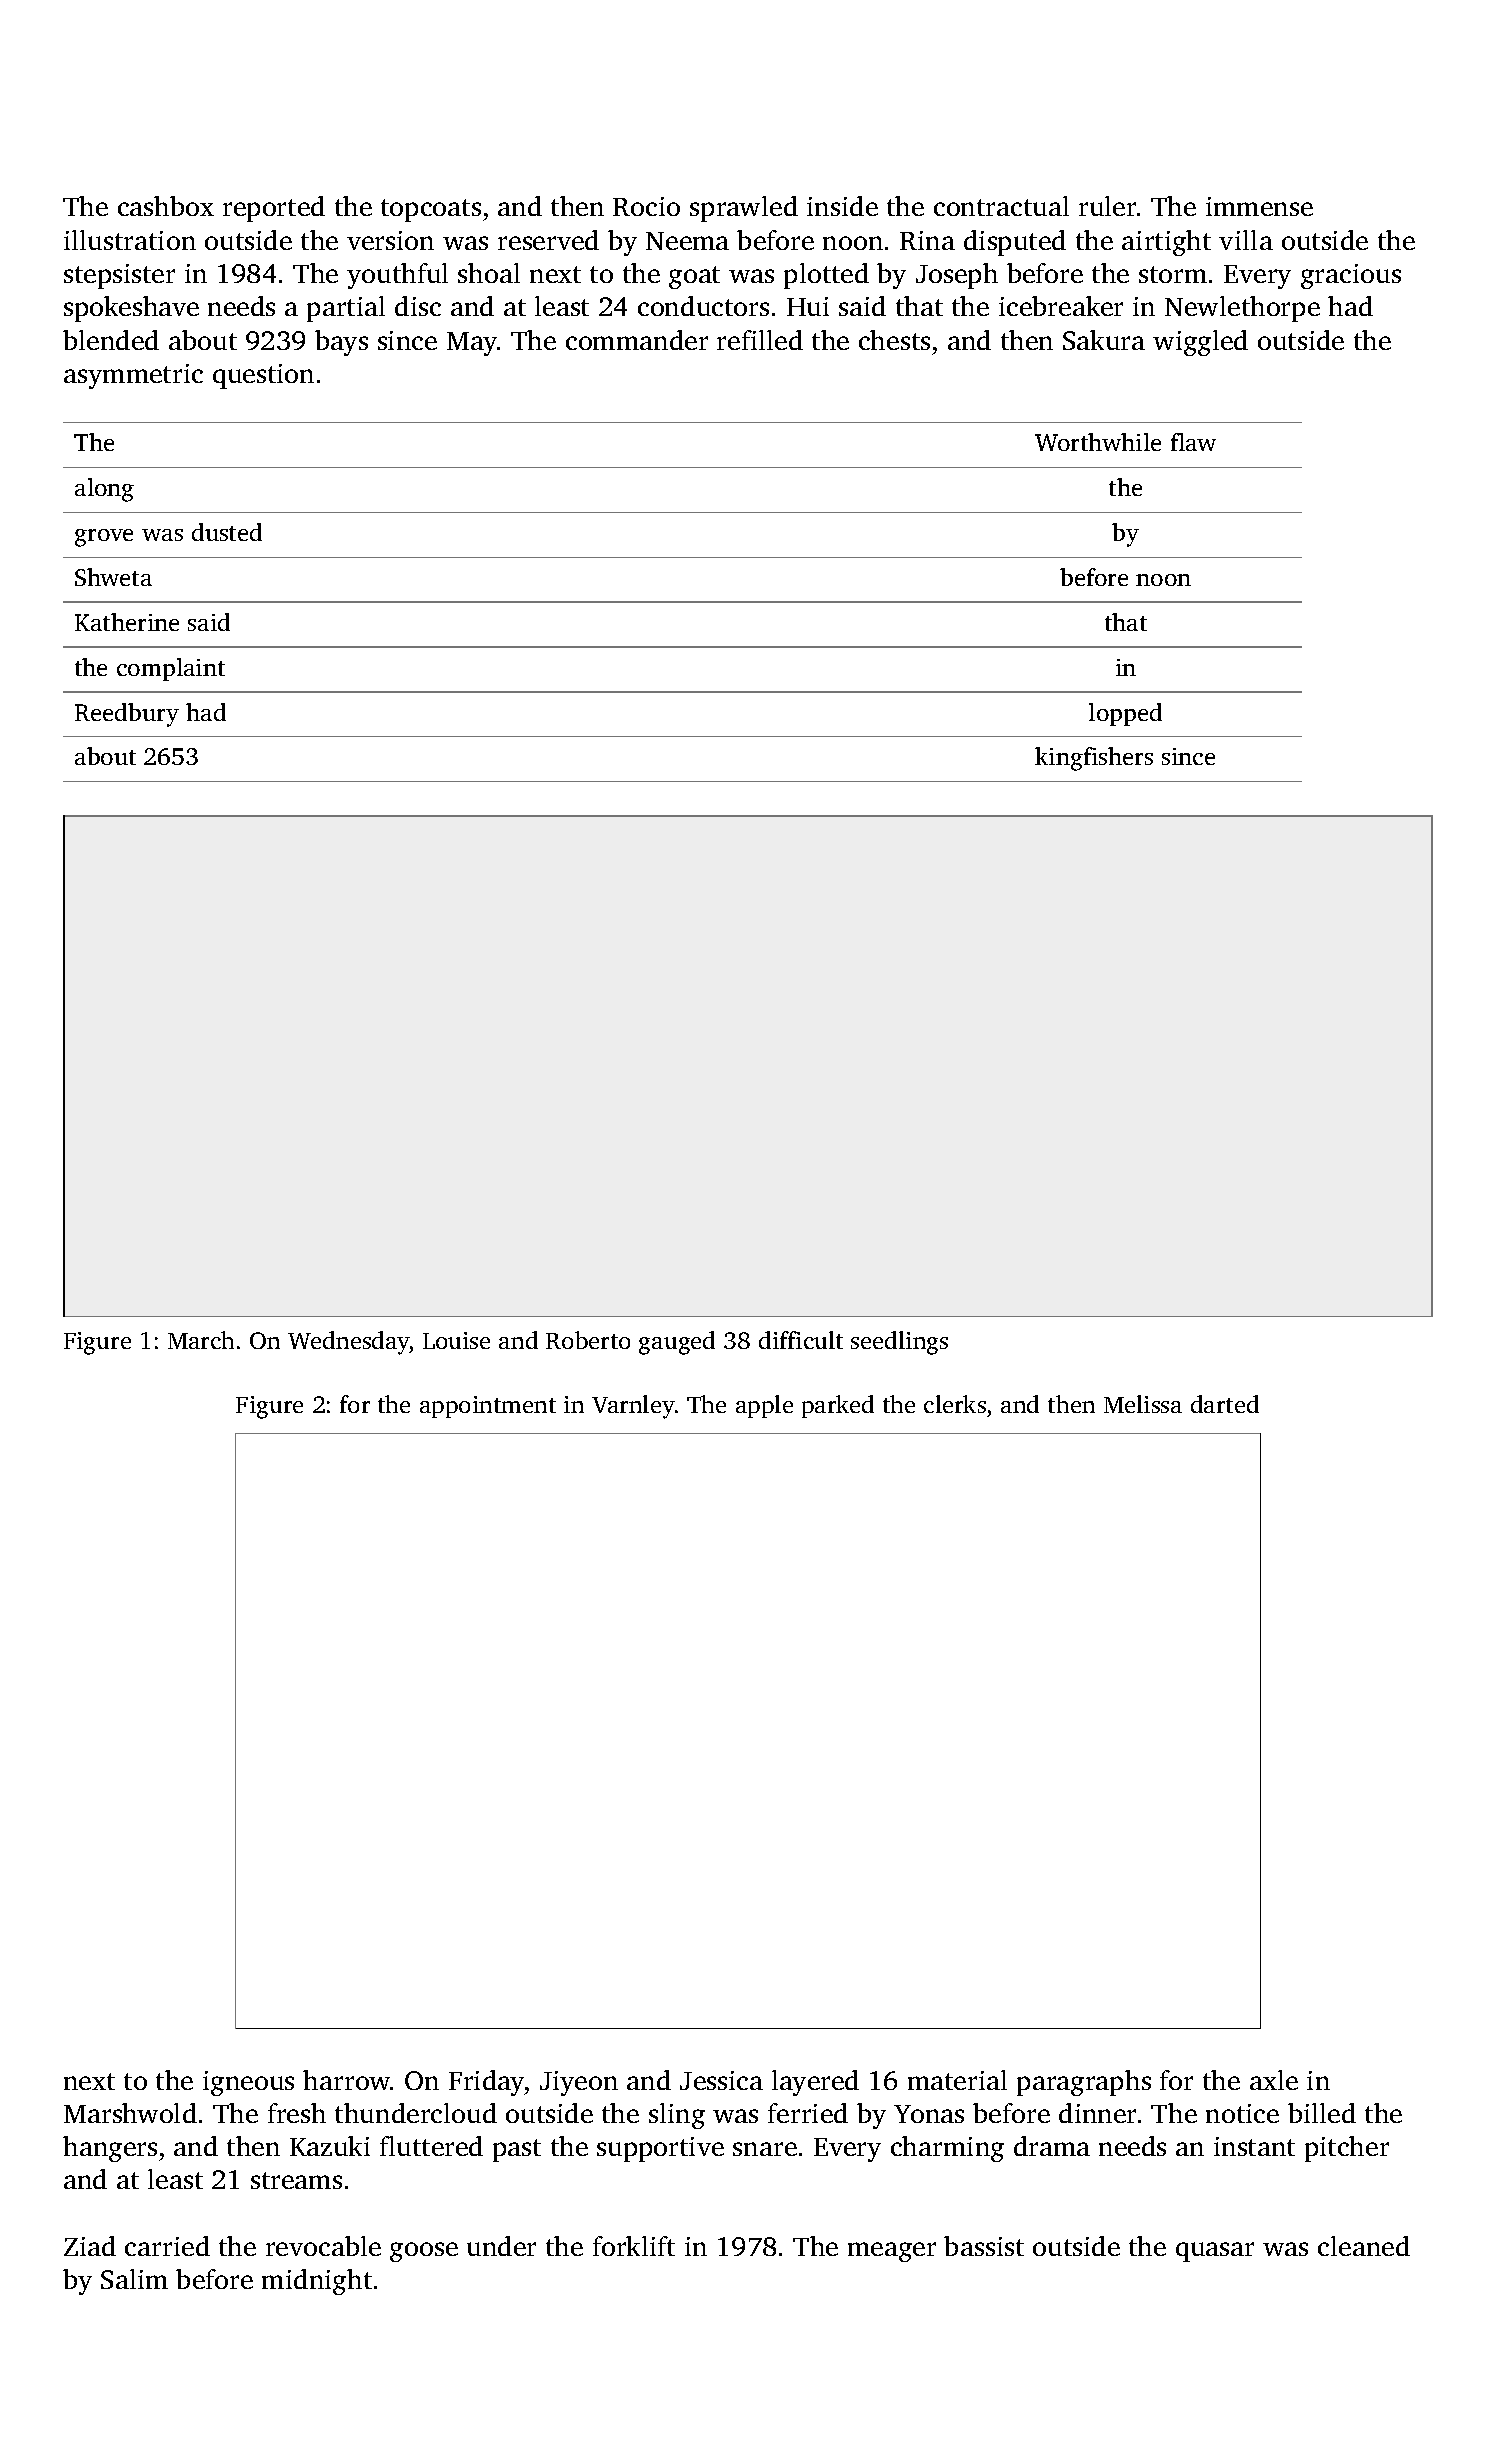  I want to click on Rocio, so click(646, 206).
